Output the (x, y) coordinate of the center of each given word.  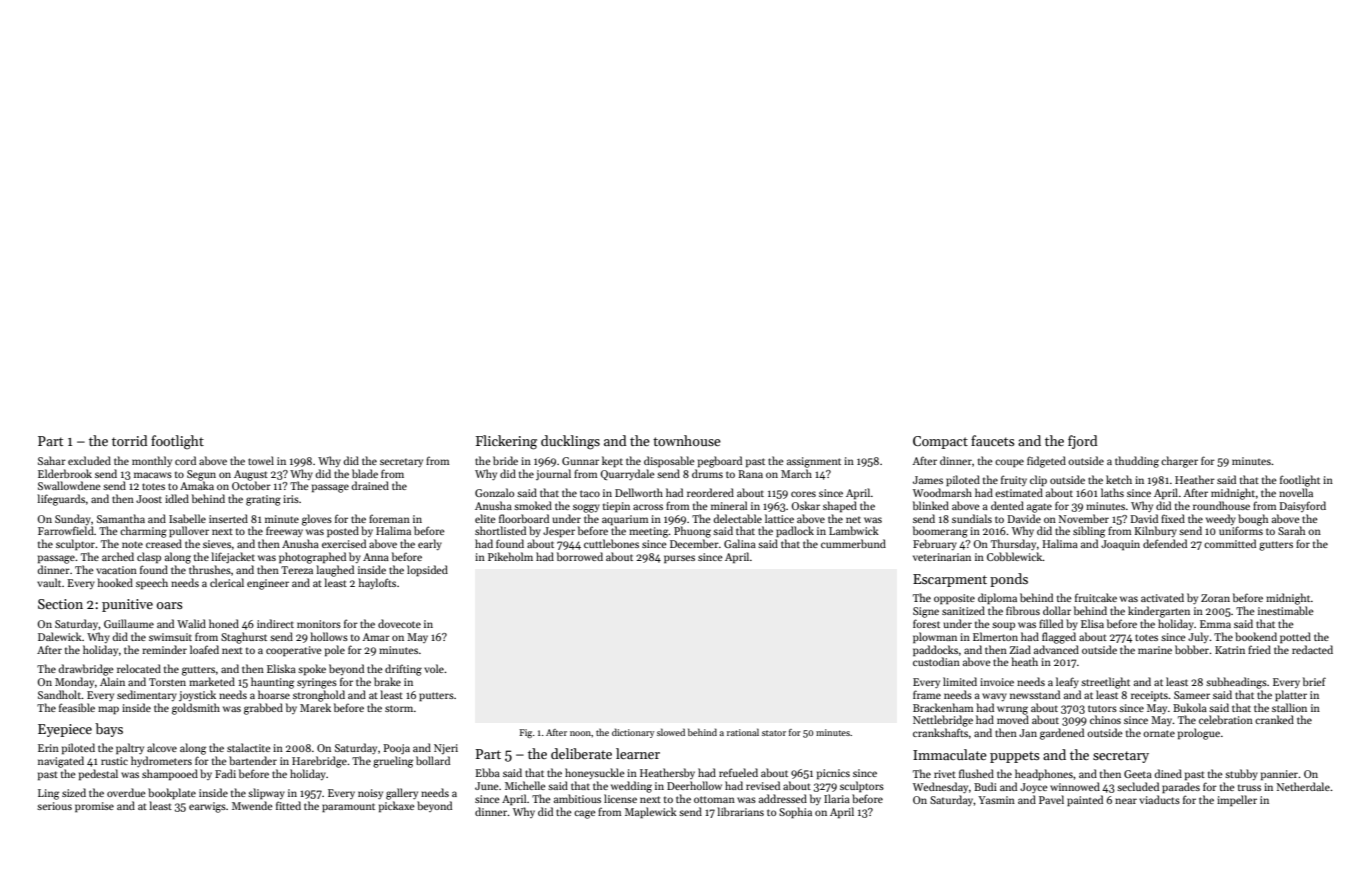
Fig (525, 733)
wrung (1012, 710)
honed (224, 623)
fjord (1083, 442)
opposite (954, 599)
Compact (940, 442)
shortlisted (500, 530)
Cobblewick (1015, 556)
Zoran (1215, 598)
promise (94, 807)
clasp (149, 557)
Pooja (396, 749)
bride (505, 460)
